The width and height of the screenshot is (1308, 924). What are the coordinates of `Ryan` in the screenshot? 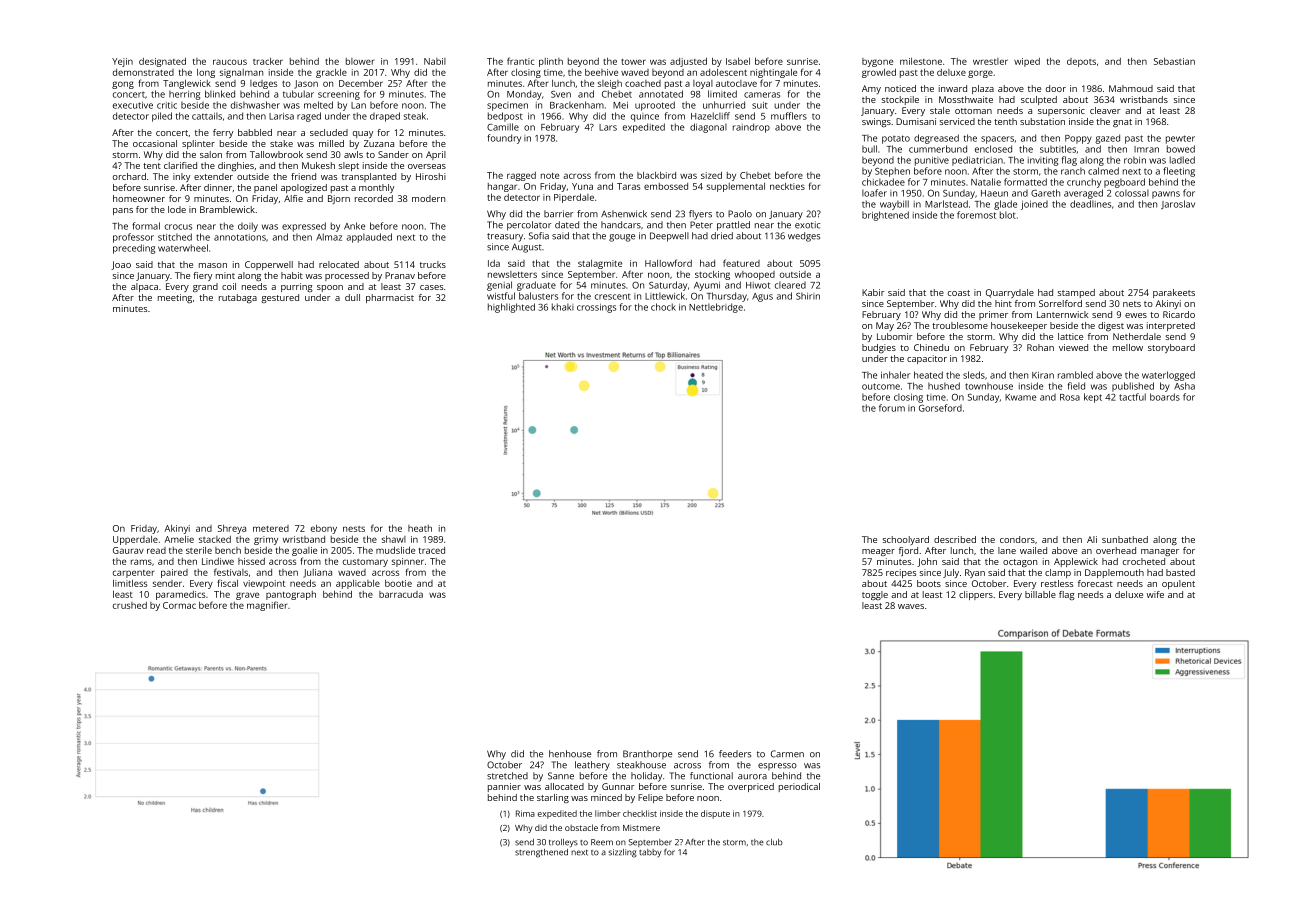 It's located at (975, 573).
